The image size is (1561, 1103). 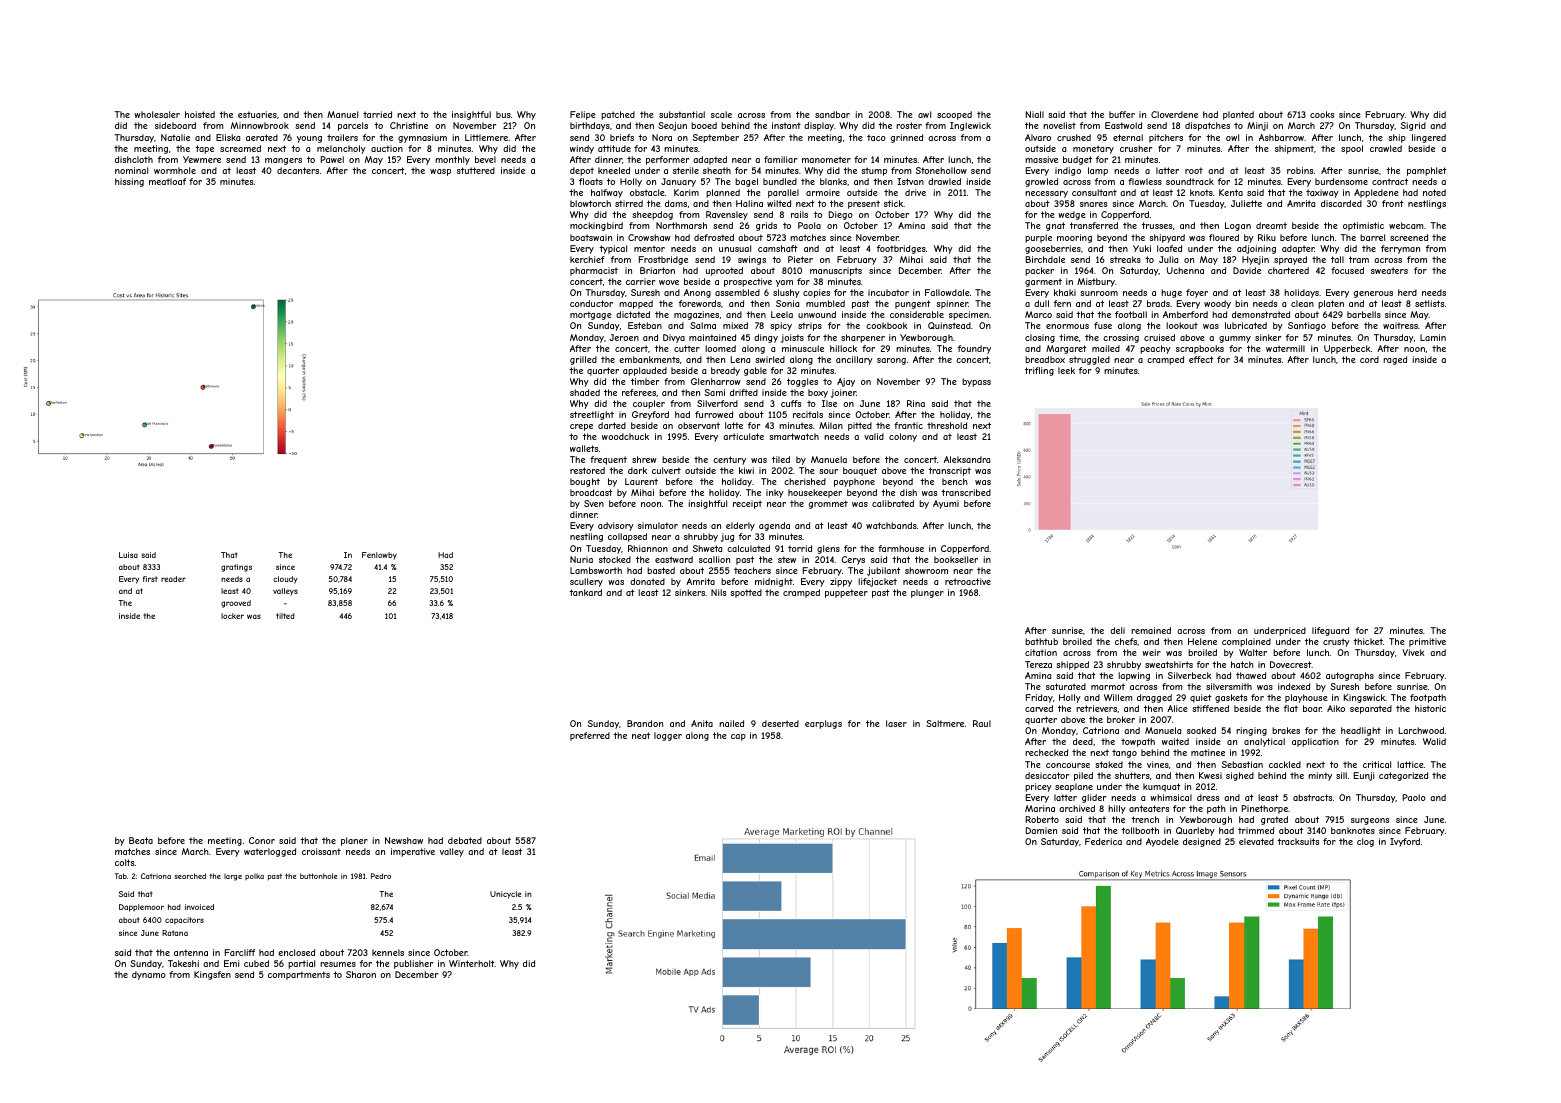 I want to click on hoisted, so click(x=200, y=114).
